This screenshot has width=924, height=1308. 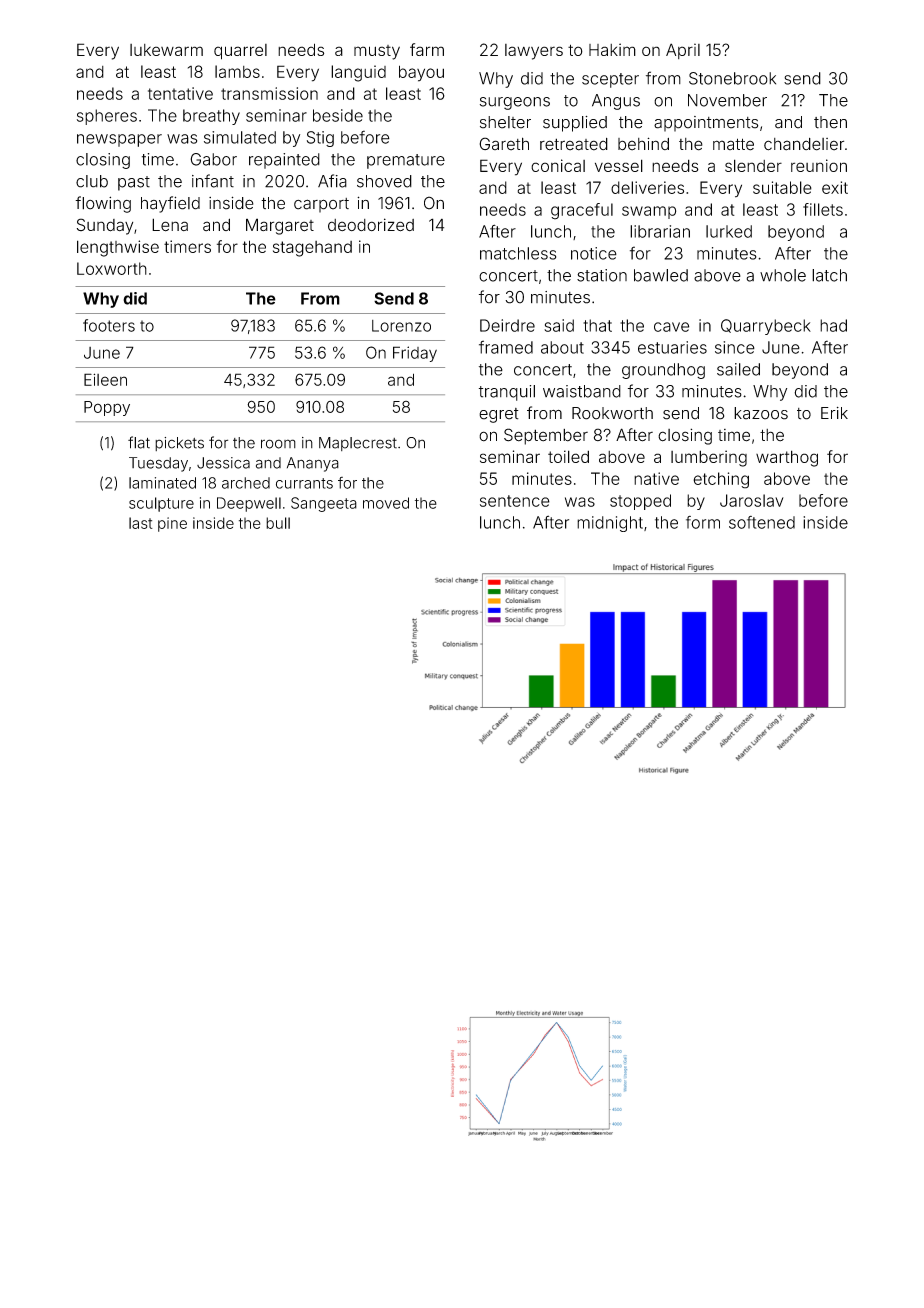 What do you see at coordinates (766, 327) in the screenshot?
I see `Quarrybeck` at bounding box center [766, 327].
